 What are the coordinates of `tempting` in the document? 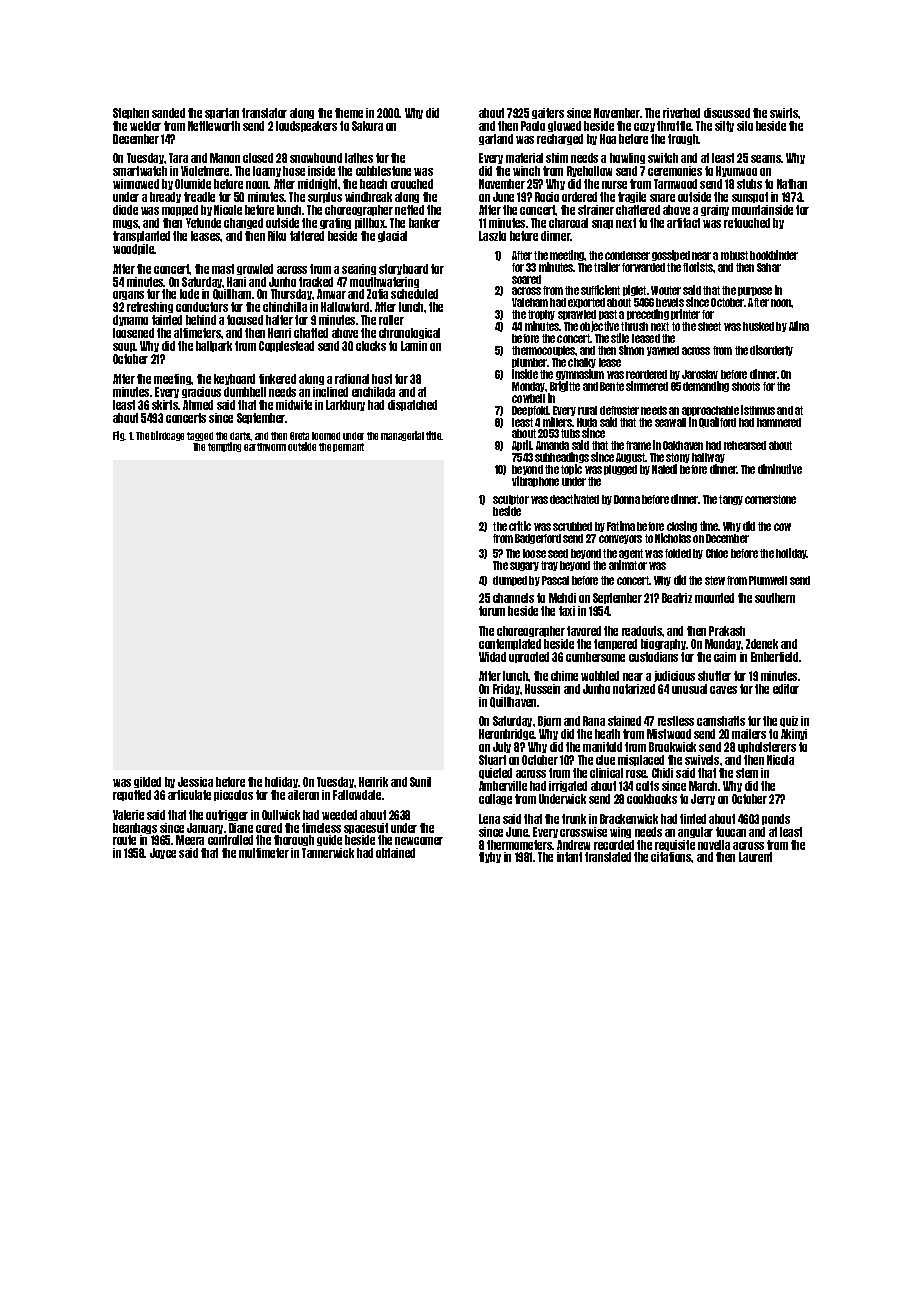 It's located at (224, 447).
